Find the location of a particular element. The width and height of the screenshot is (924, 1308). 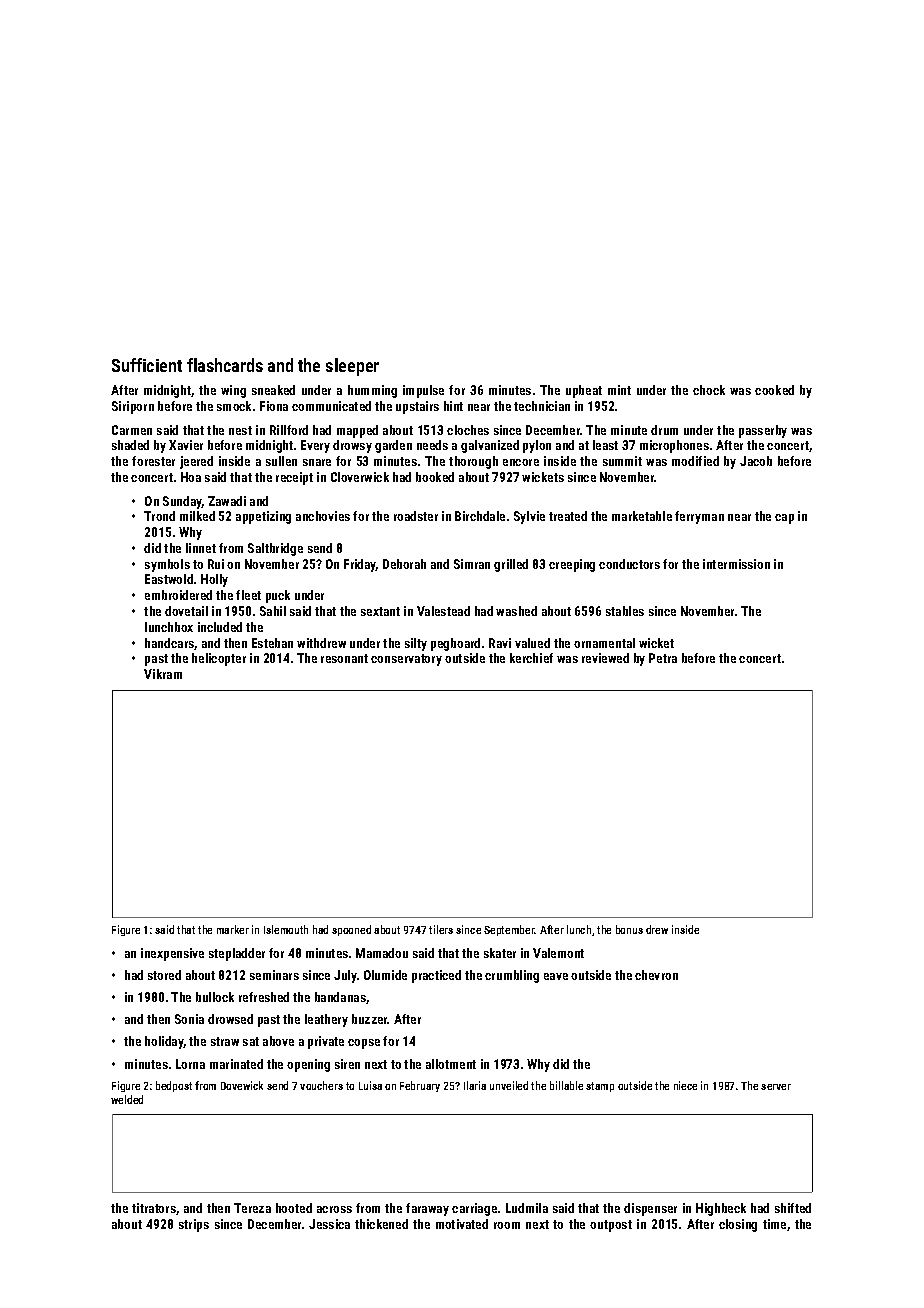

helicopter is located at coordinates (219, 659).
